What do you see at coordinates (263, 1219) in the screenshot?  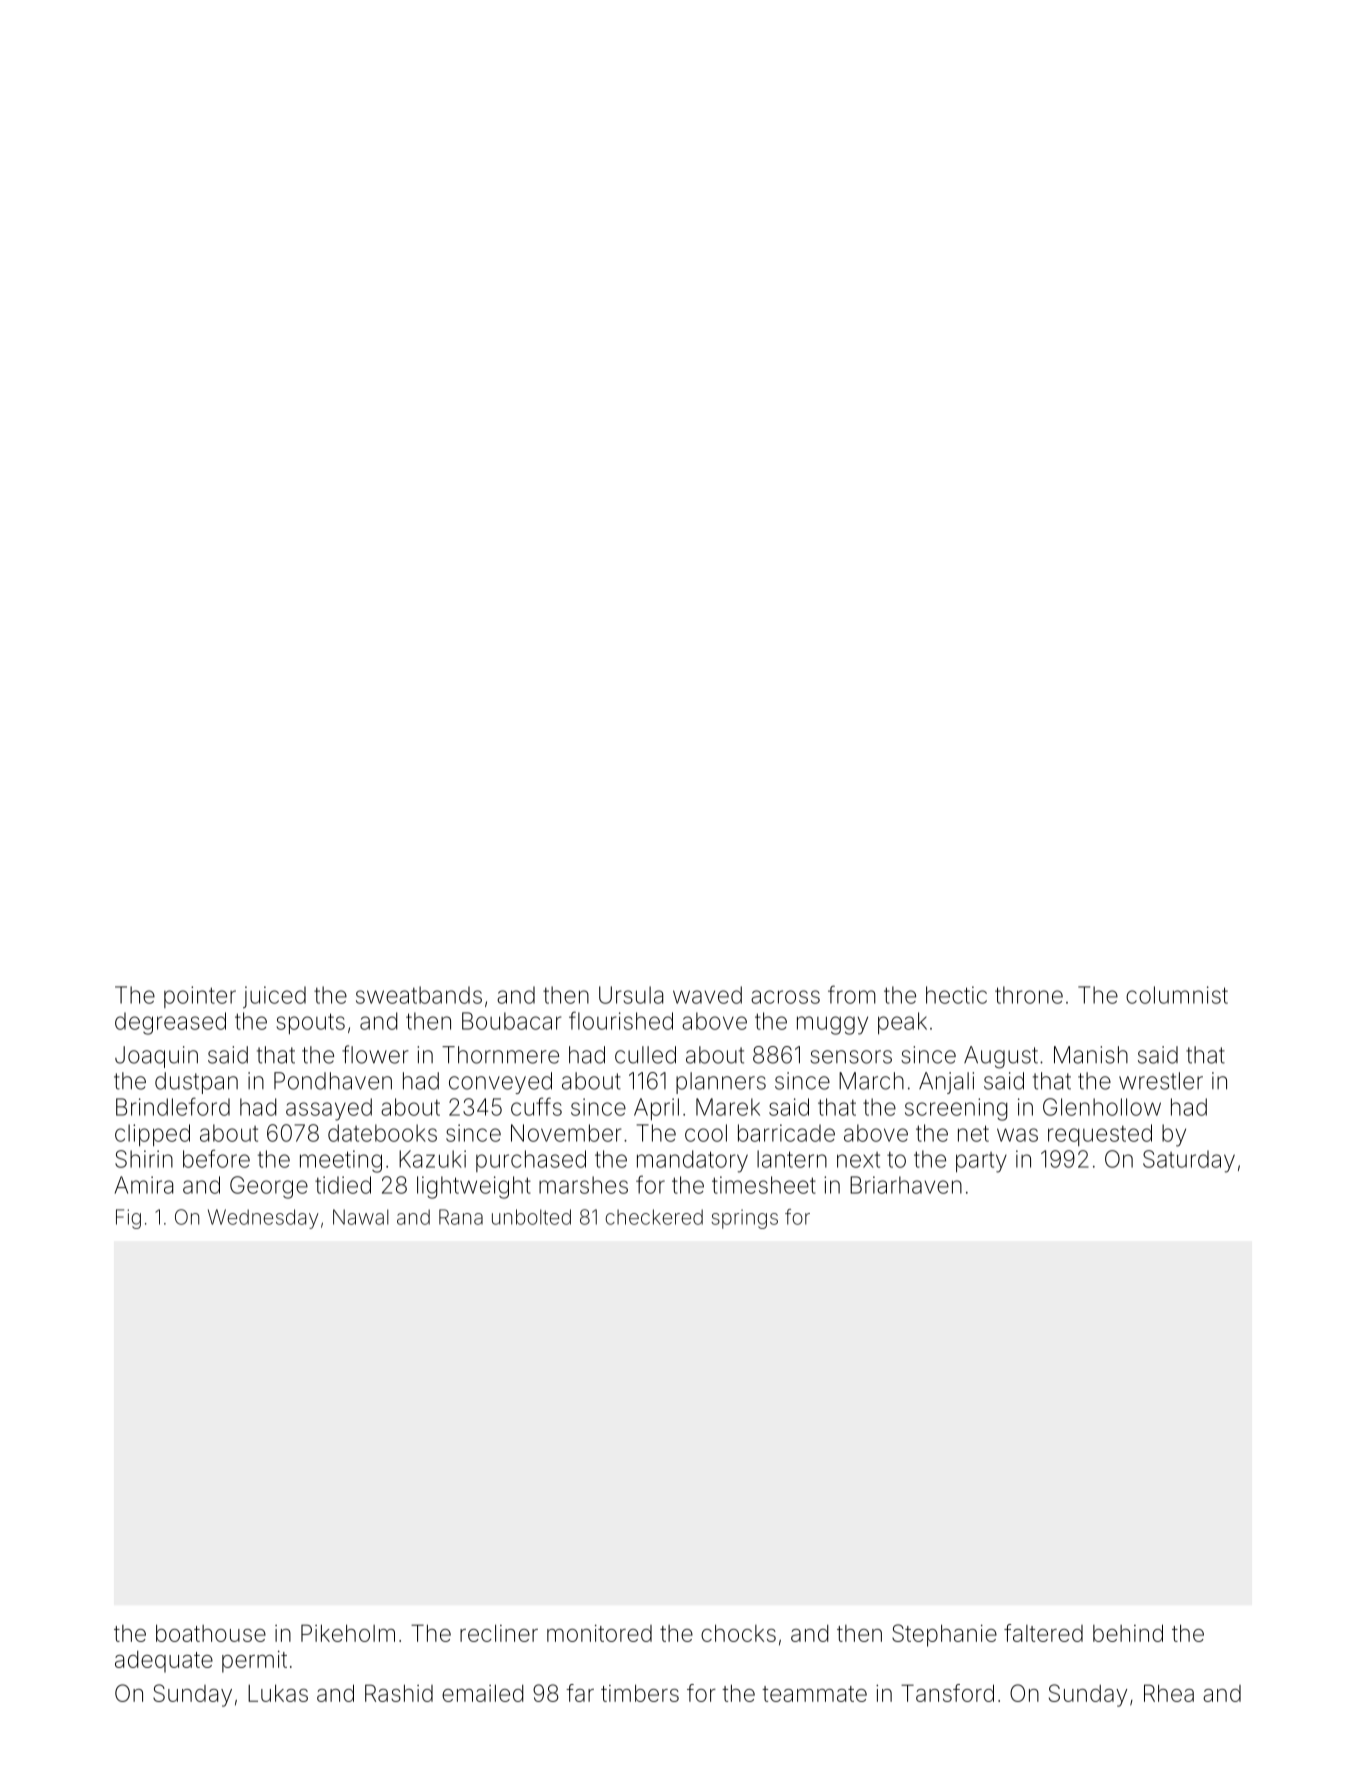 I see `Wednesday` at bounding box center [263, 1219].
